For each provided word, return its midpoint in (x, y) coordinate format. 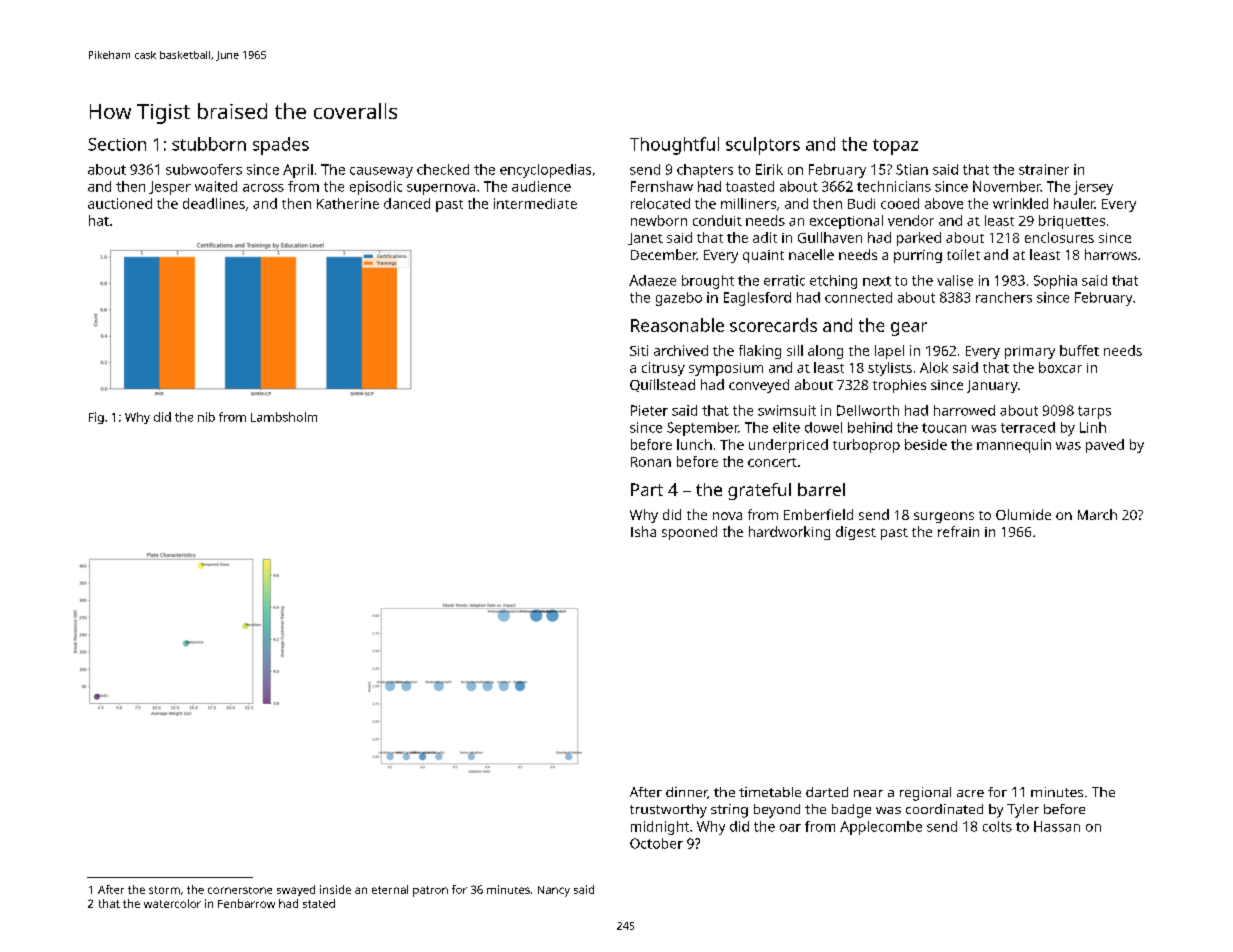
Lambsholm (284, 417)
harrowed (964, 410)
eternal (390, 889)
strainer (1044, 169)
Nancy (554, 891)
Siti (639, 350)
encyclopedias (545, 171)
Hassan (1057, 826)
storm (164, 890)
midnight (660, 828)
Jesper (170, 188)
